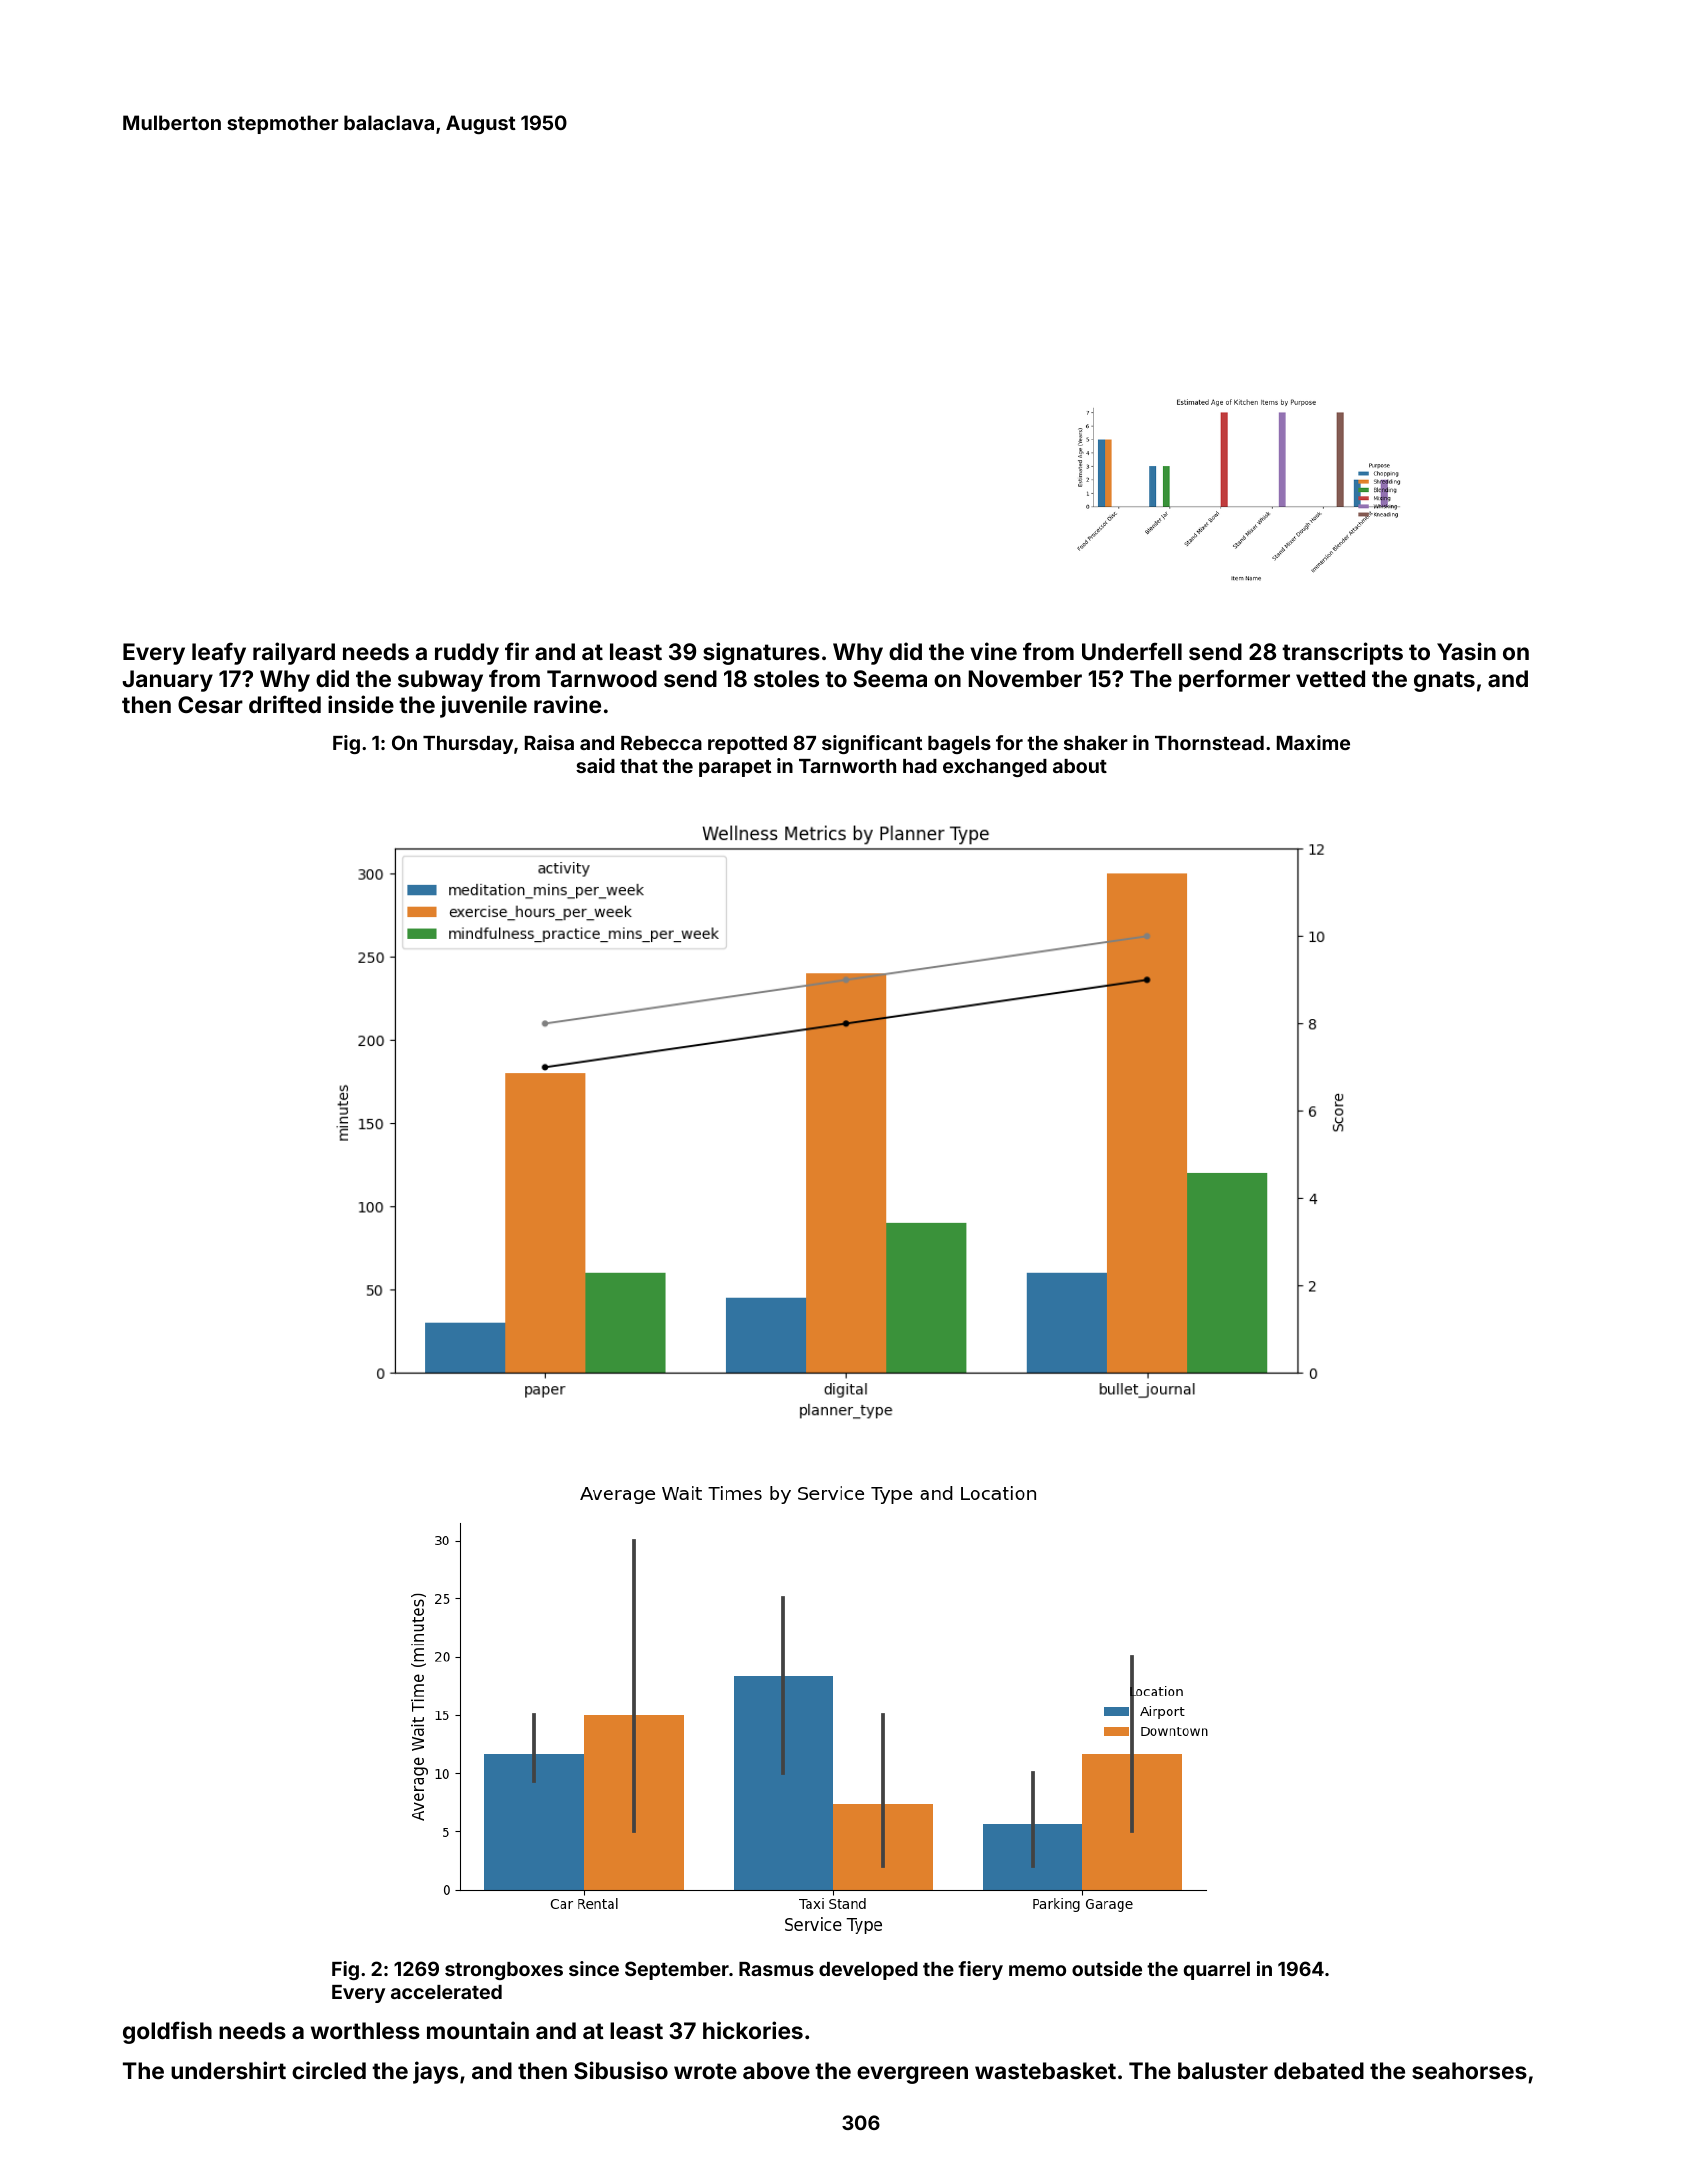  Describe the element at coordinates (285, 704) in the screenshot. I see `drifted` at that location.
